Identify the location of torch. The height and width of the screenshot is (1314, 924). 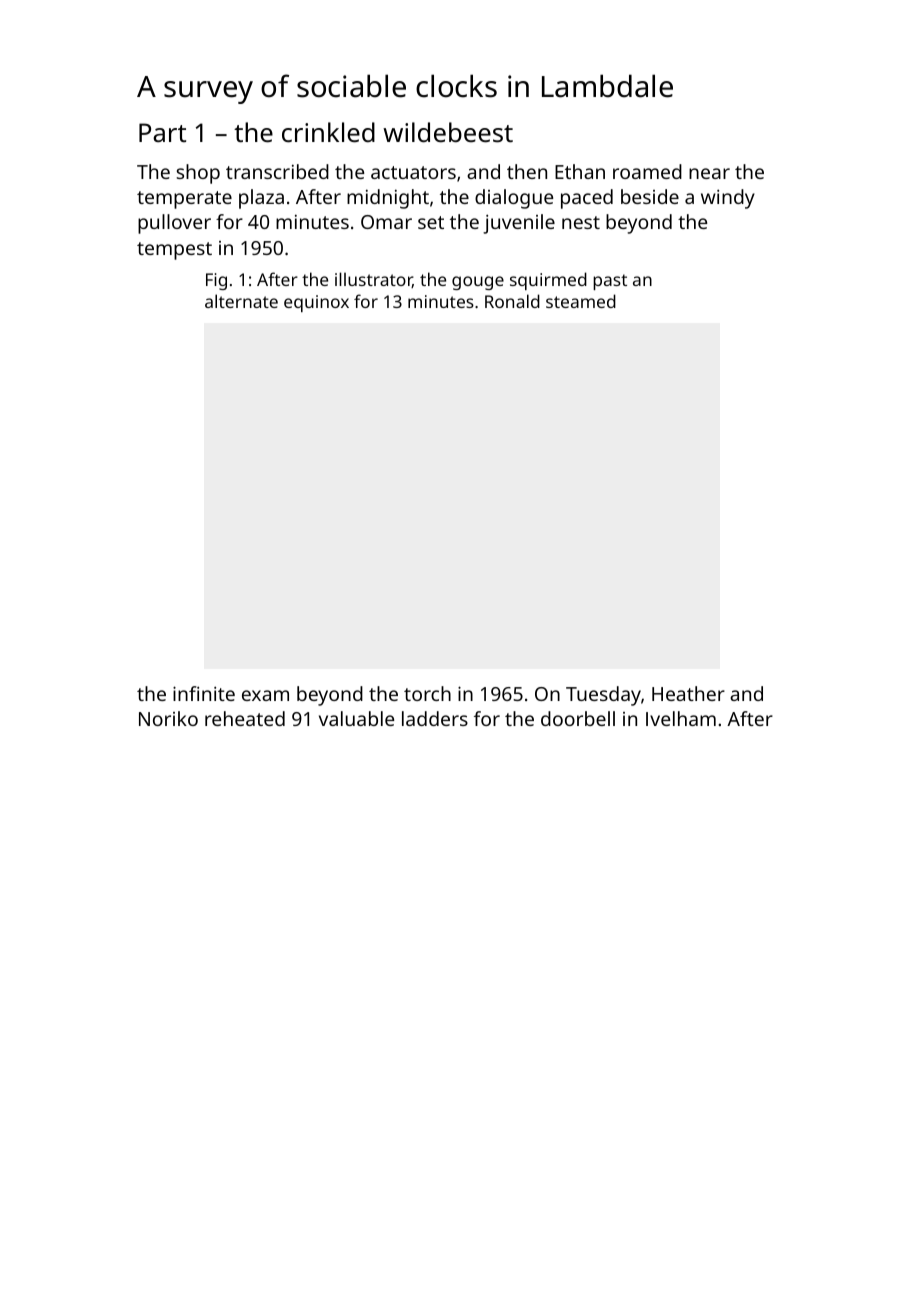
(427, 693).
